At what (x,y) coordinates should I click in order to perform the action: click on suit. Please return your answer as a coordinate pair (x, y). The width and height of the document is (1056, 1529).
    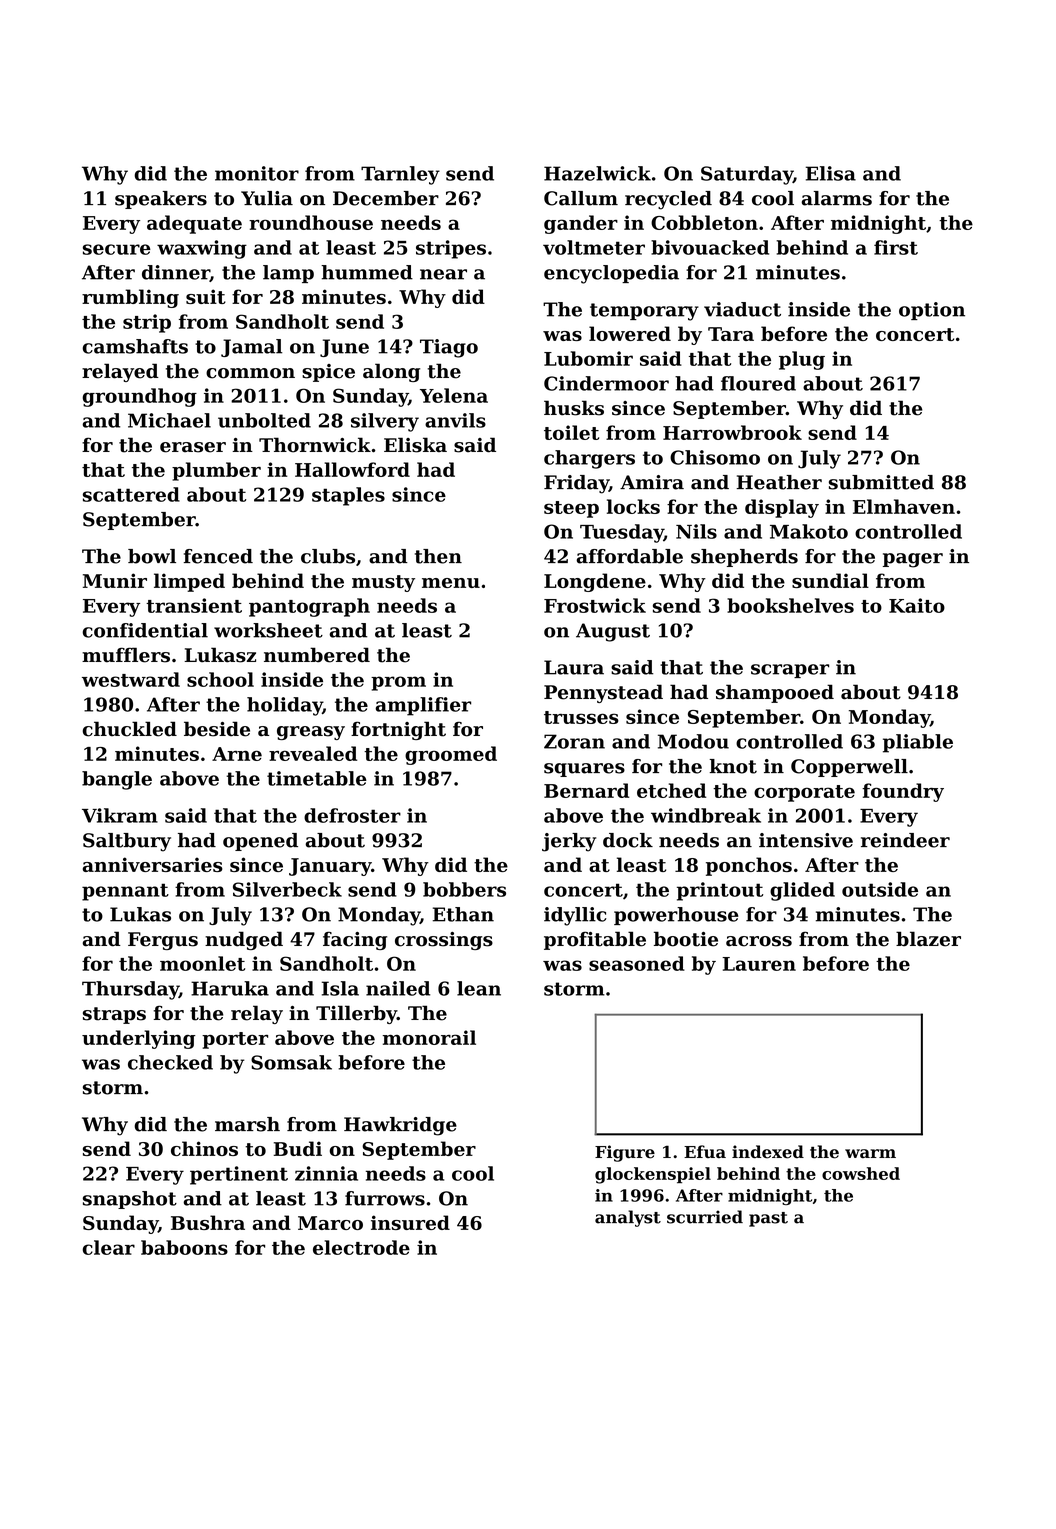
    Looking at the image, I should click on (206, 296).
